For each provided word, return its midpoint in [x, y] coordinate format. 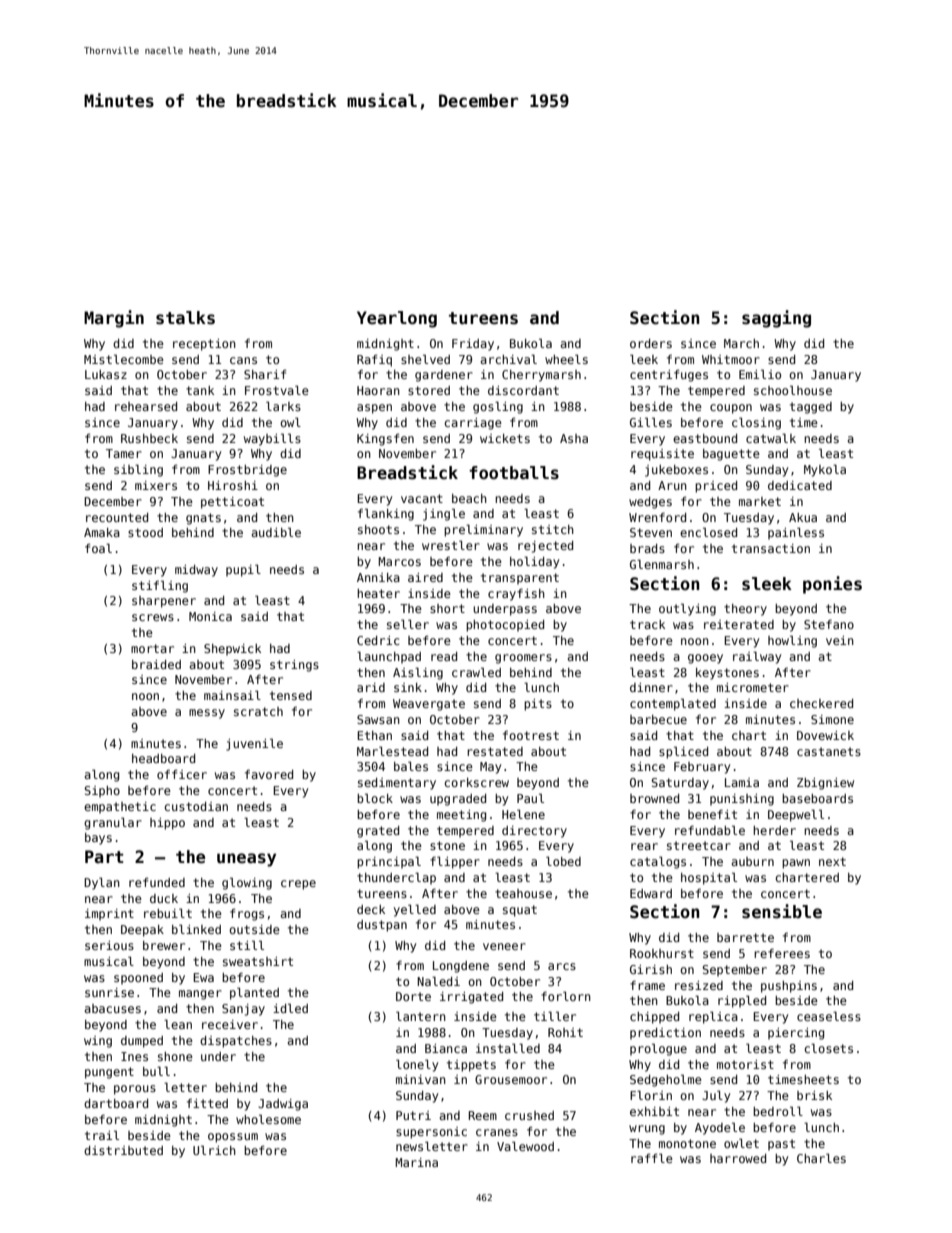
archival [508, 359]
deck [371, 909]
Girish [651, 969]
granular [113, 823]
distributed [123, 1150]
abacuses [112, 1008]
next [832, 861]
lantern [421, 1016]
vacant [422, 498]
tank [200, 390]
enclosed [708, 532]
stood [145, 532]
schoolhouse [793, 390]
